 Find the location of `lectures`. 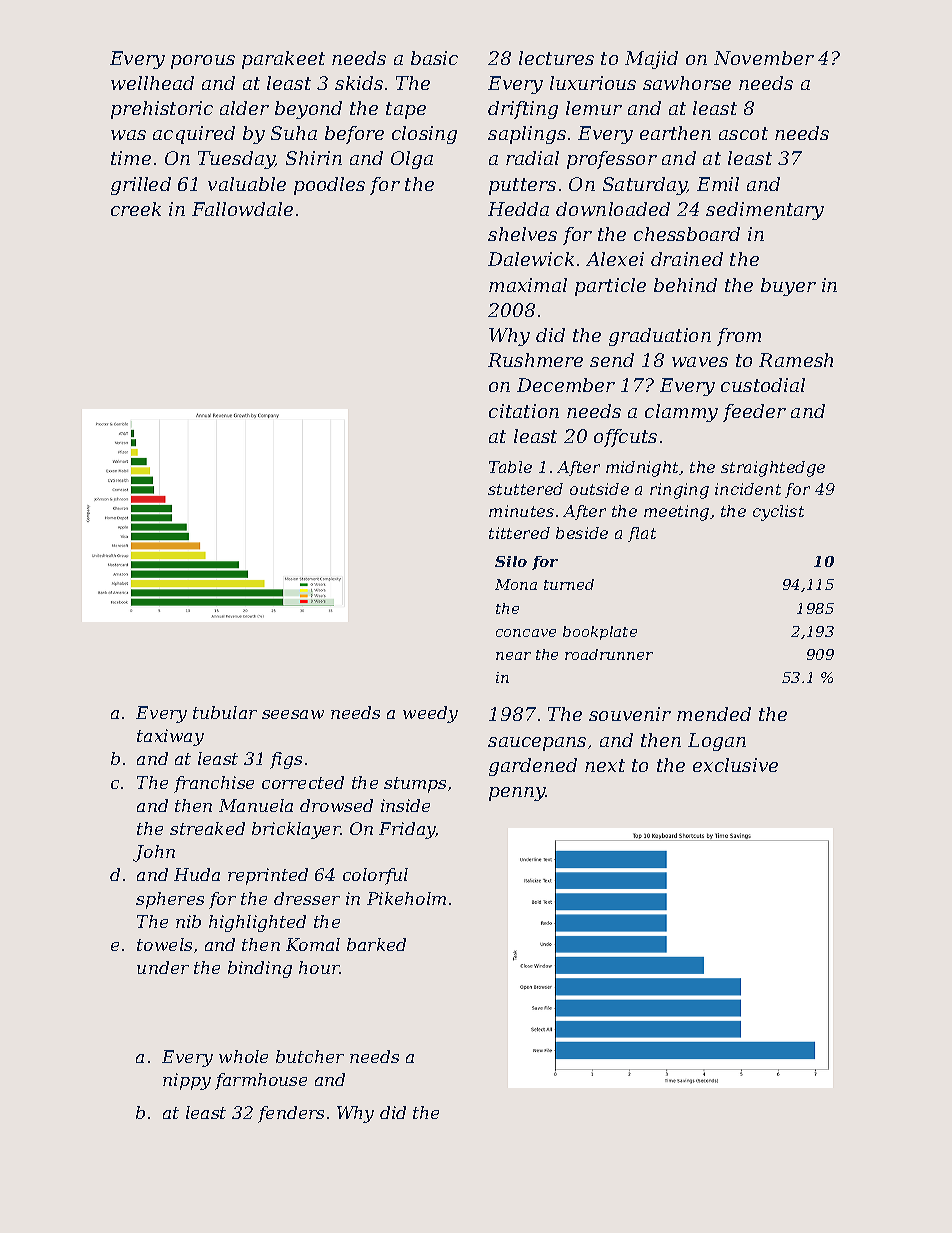

lectures is located at coordinates (556, 58).
